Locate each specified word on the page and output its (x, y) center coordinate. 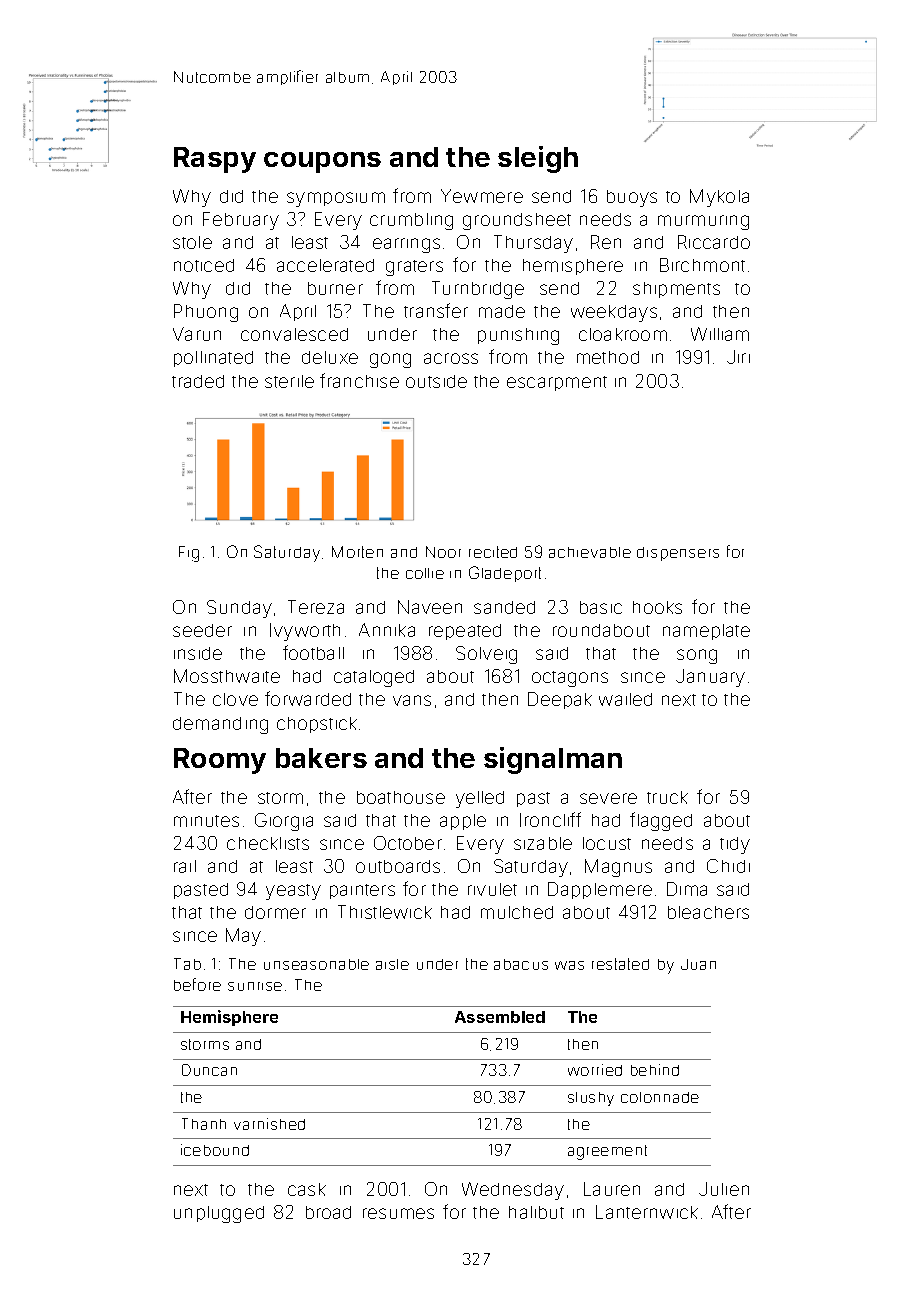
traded (198, 381)
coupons (322, 162)
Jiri (738, 357)
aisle (392, 964)
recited (493, 552)
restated (620, 964)
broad (328, 1212)
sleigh (538, 159)
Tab (187, 964)
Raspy (215, 160)
